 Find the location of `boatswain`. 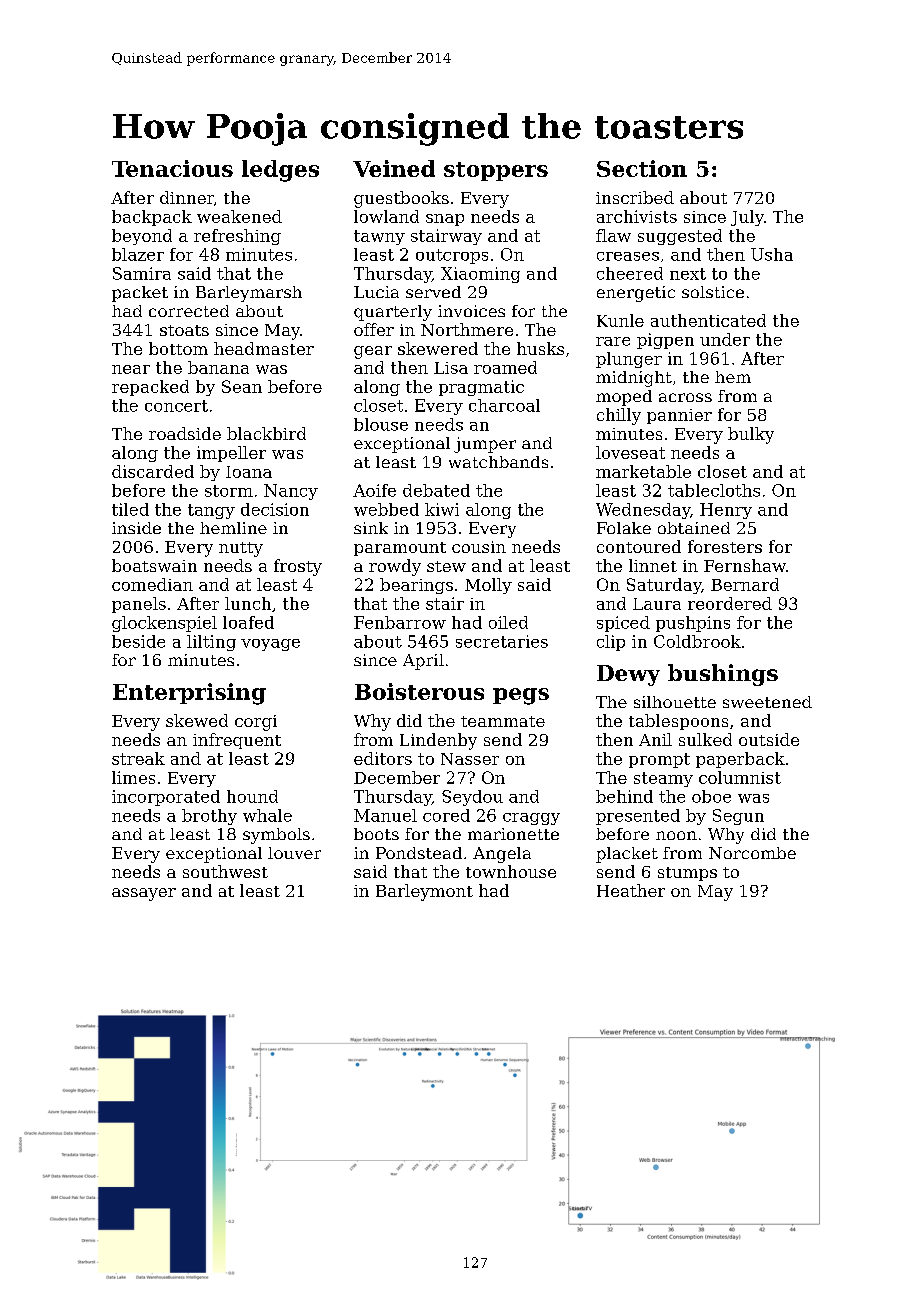

boatswain is located at coordinates (154, 565).
